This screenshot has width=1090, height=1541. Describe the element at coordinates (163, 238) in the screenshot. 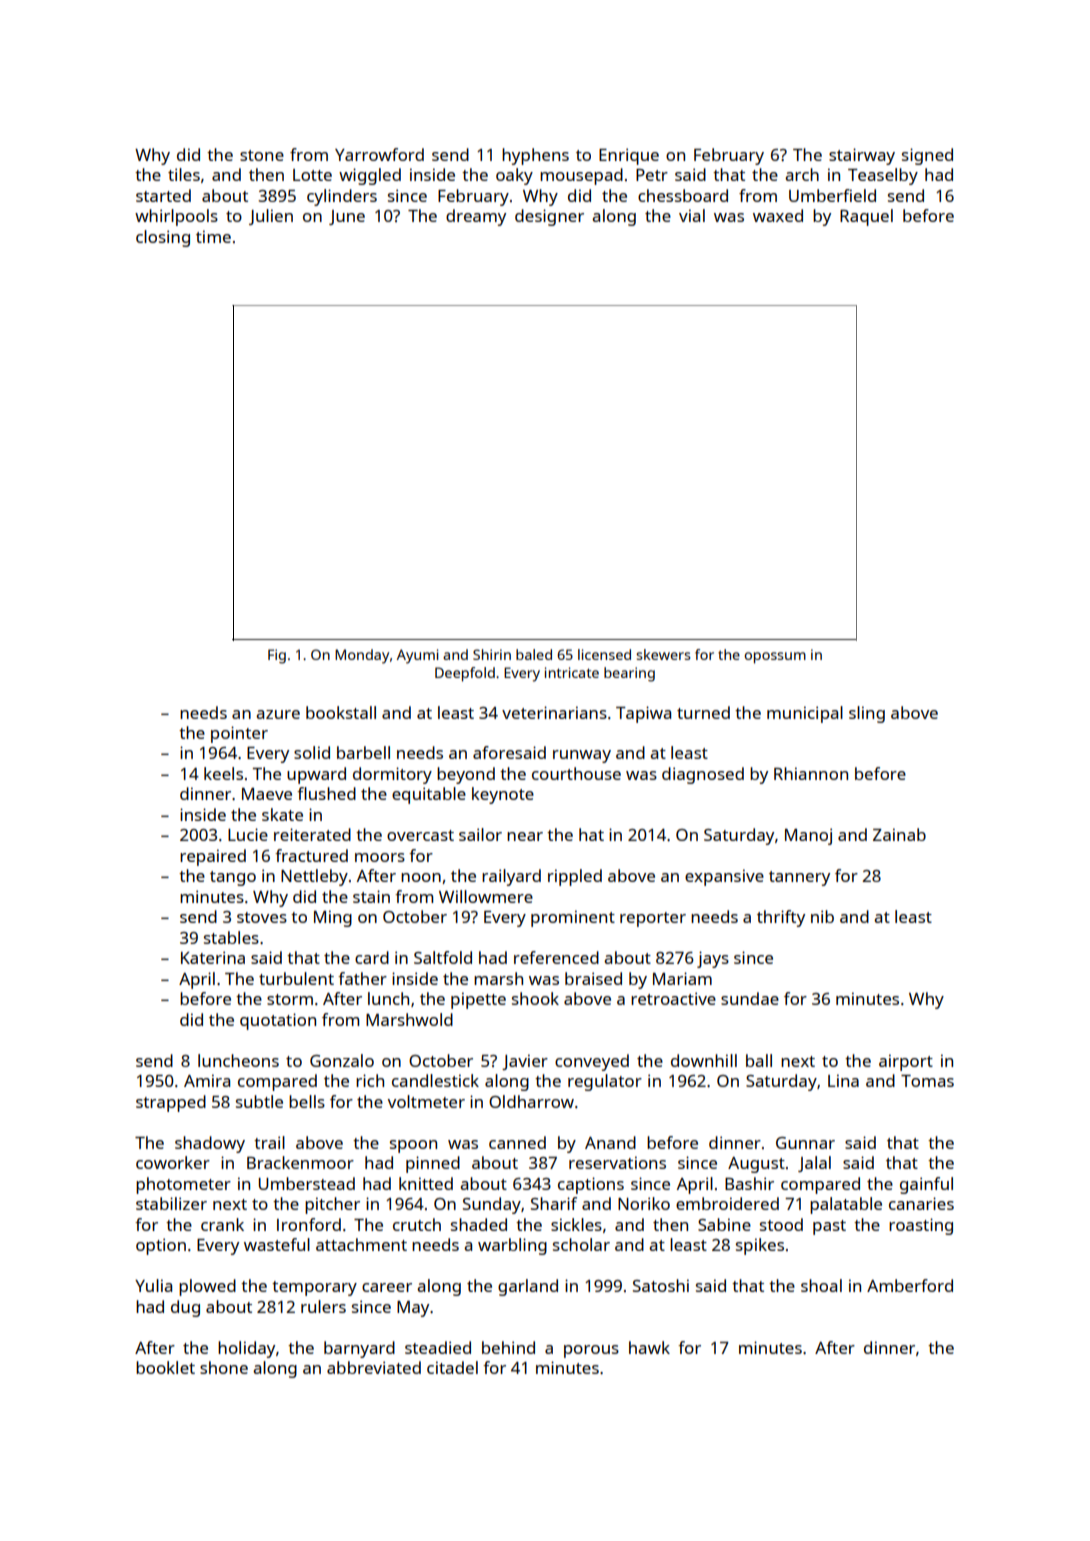

I see `closing` at that location.
